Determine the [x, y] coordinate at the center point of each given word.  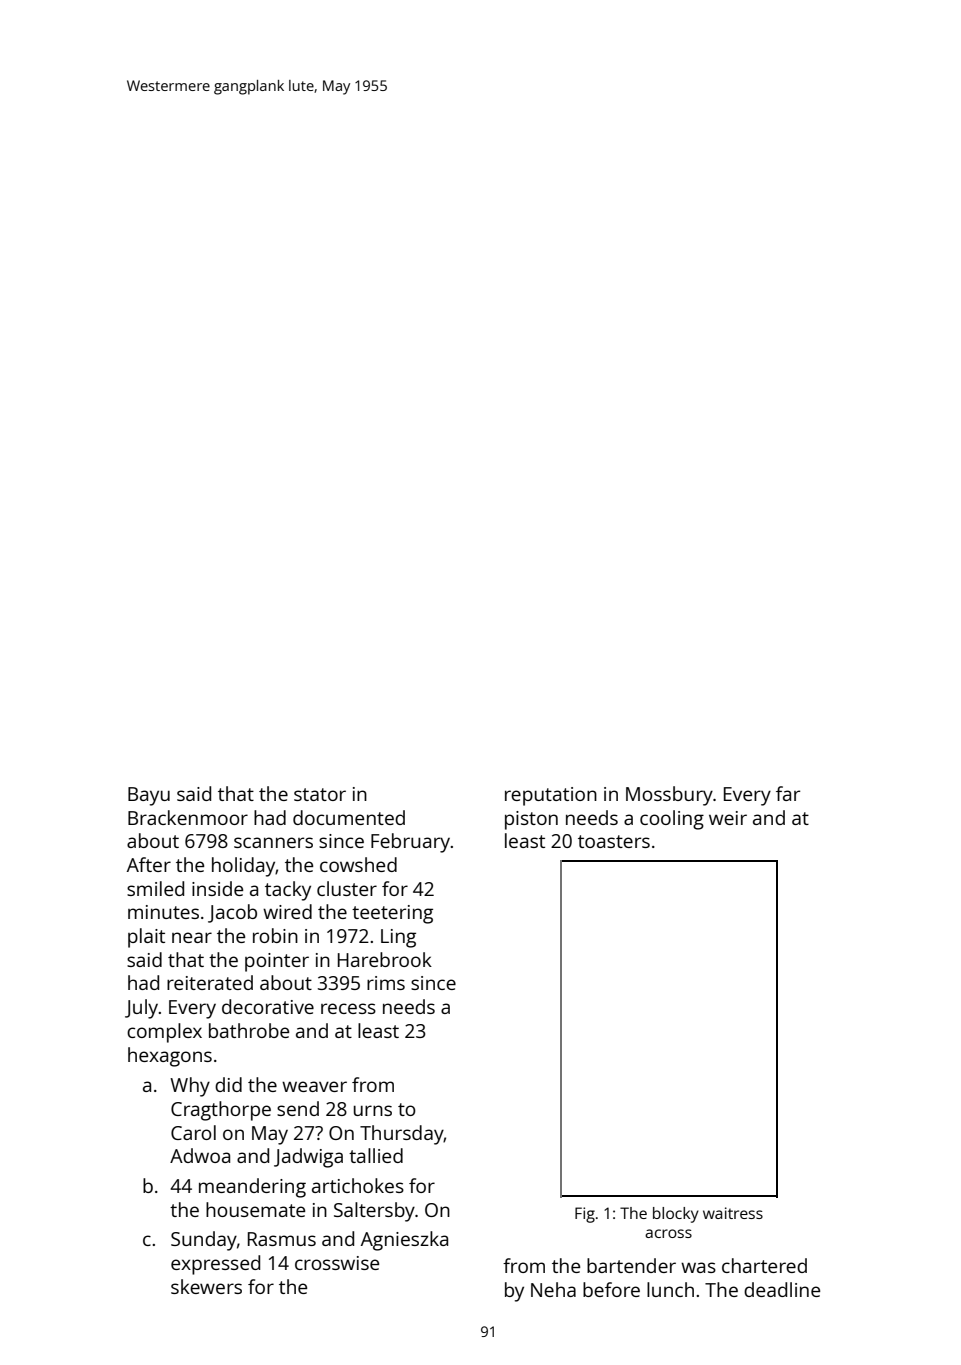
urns [373, 1110]
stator [320, 794]
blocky [676, 1215]
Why [190, 1087]
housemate [255, 1209]
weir [728, 818]
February [411, 843]
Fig [585, 1215]
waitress [733, 1213]
